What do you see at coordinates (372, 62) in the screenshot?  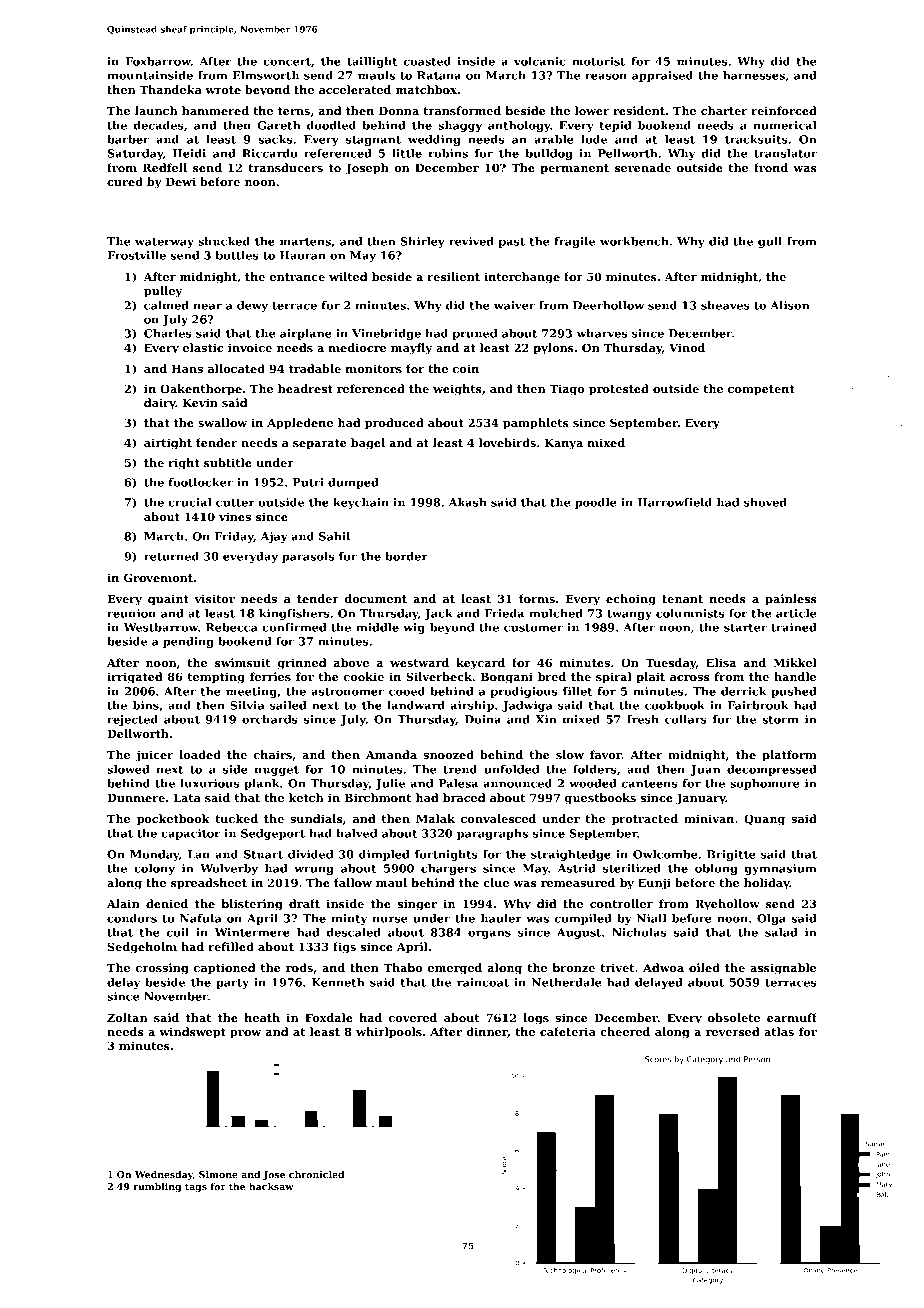 I see `taillight` at bounding box center [372, 62].
